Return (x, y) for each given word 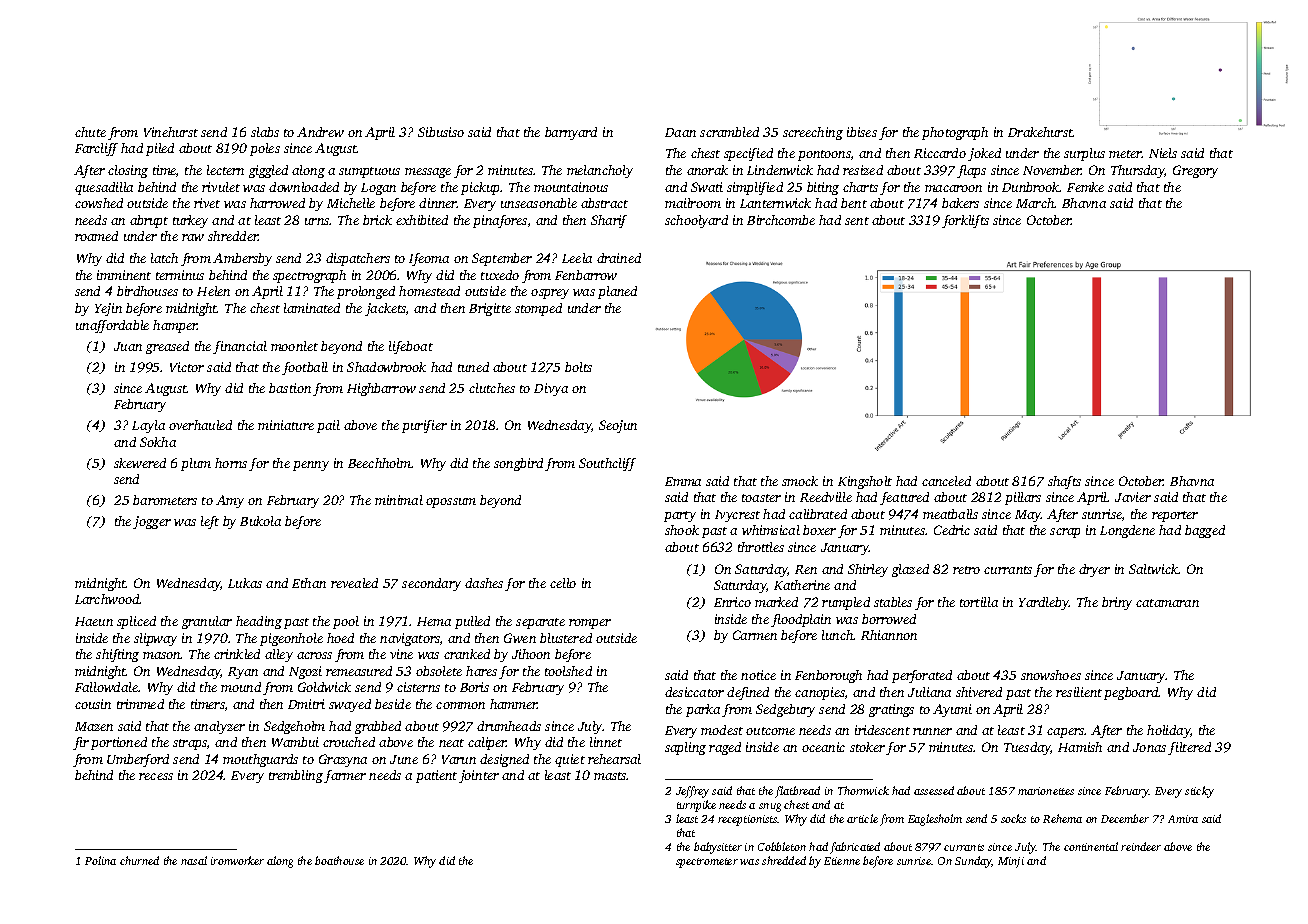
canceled (946, 481)
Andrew (320, 132)
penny (311, 466)
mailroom (693, 203)
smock (800, 481)
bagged (1205, 531)
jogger (152, 522)
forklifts (965, 221)
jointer (479, 776)
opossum (451, 503)
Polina (100, 860)
